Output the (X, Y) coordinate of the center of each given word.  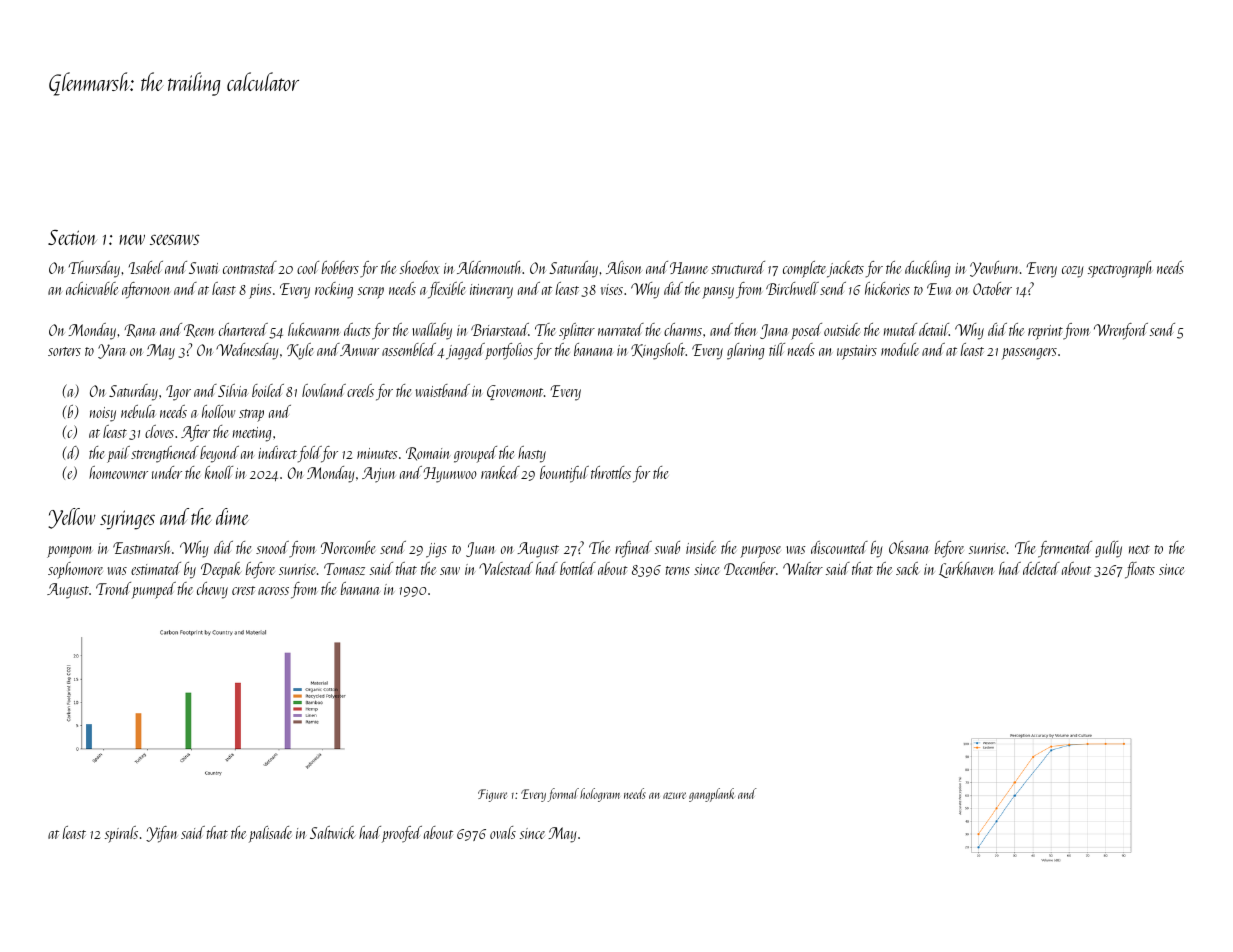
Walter (803, 568)
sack (907, 568)
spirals (121, 834)
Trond (113, 588)
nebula (138, 411)
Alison (624, 267)
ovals (503, 832)
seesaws (175, 239)
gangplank (712, 795)
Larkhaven (967, 570)
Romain (428, 454)
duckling (927, 269)
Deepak (221, 570)
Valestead (506, 568)
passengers (1029, 354)
